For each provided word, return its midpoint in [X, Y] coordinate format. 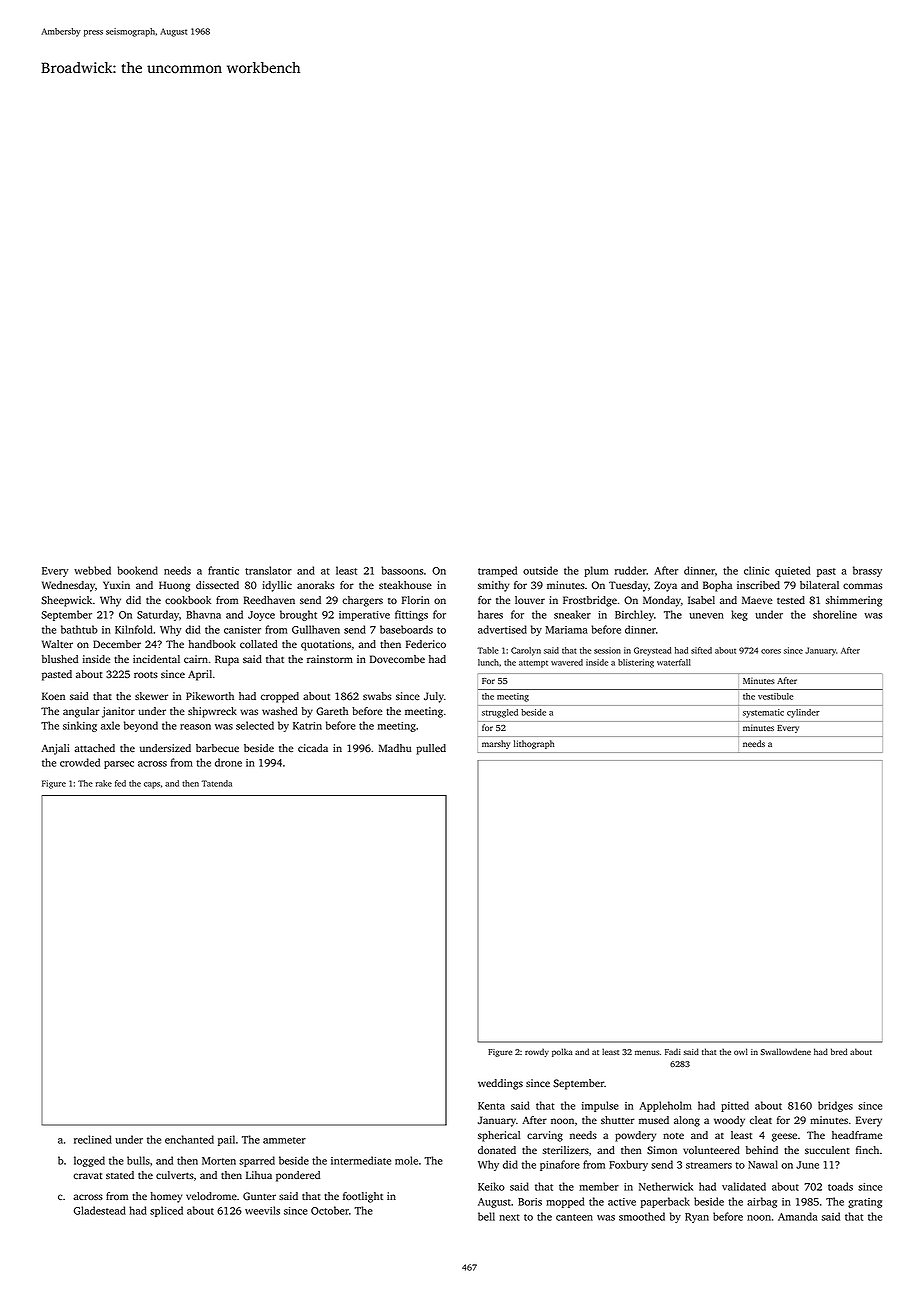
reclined [93, 1139]
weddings [500, 1084]
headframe [857, 1135]
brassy [867, 571]
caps [152, 785]
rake [104, 783]
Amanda [797, 1216]
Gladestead [100, 1210]
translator [268, 570]
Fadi [673, 1051]
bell [486, 1216]
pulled [431, 749]
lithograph [534, 744]
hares [490, 614]
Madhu [395, 748]
